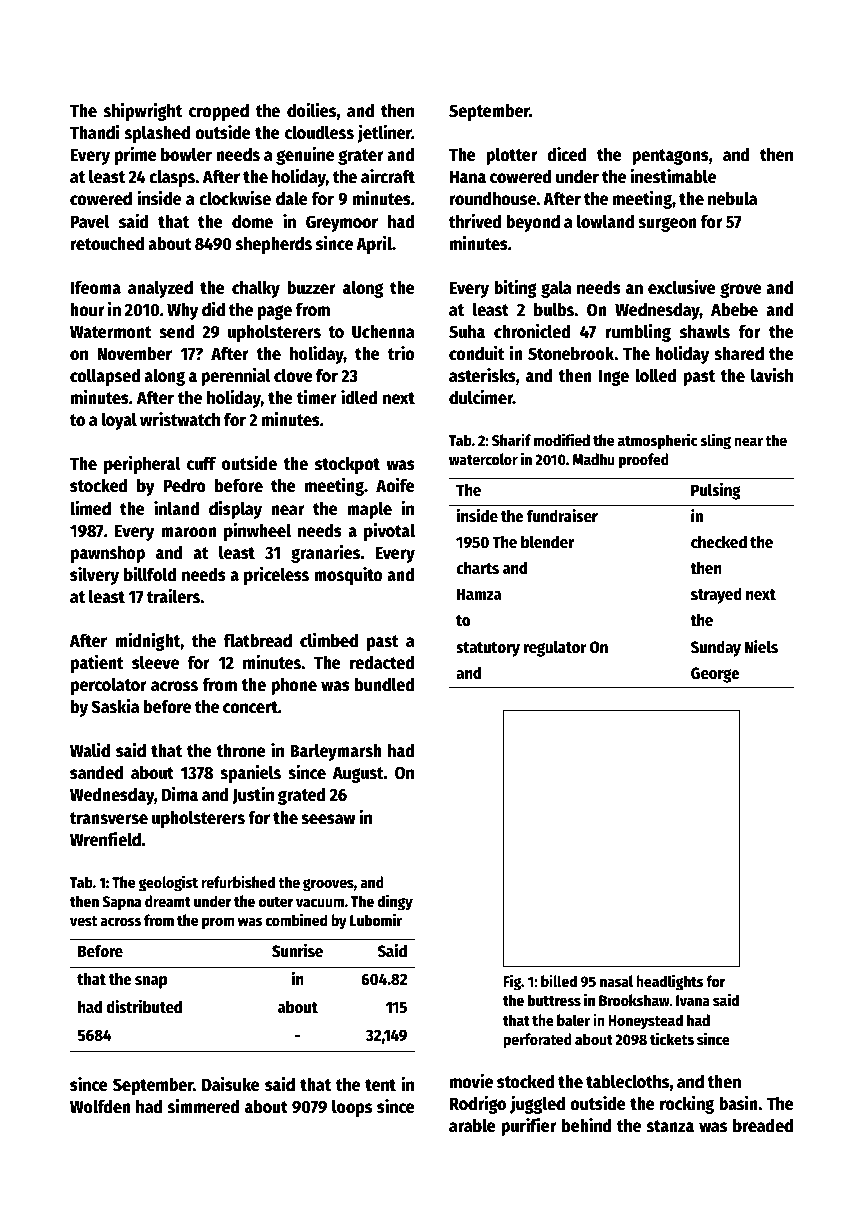 Image resolution: width=864 pixels, height=1227 pixels. What do you see at coordinates (311, 110) in the screenshot?
I see `doilies` at bounding box center [311, 110].
